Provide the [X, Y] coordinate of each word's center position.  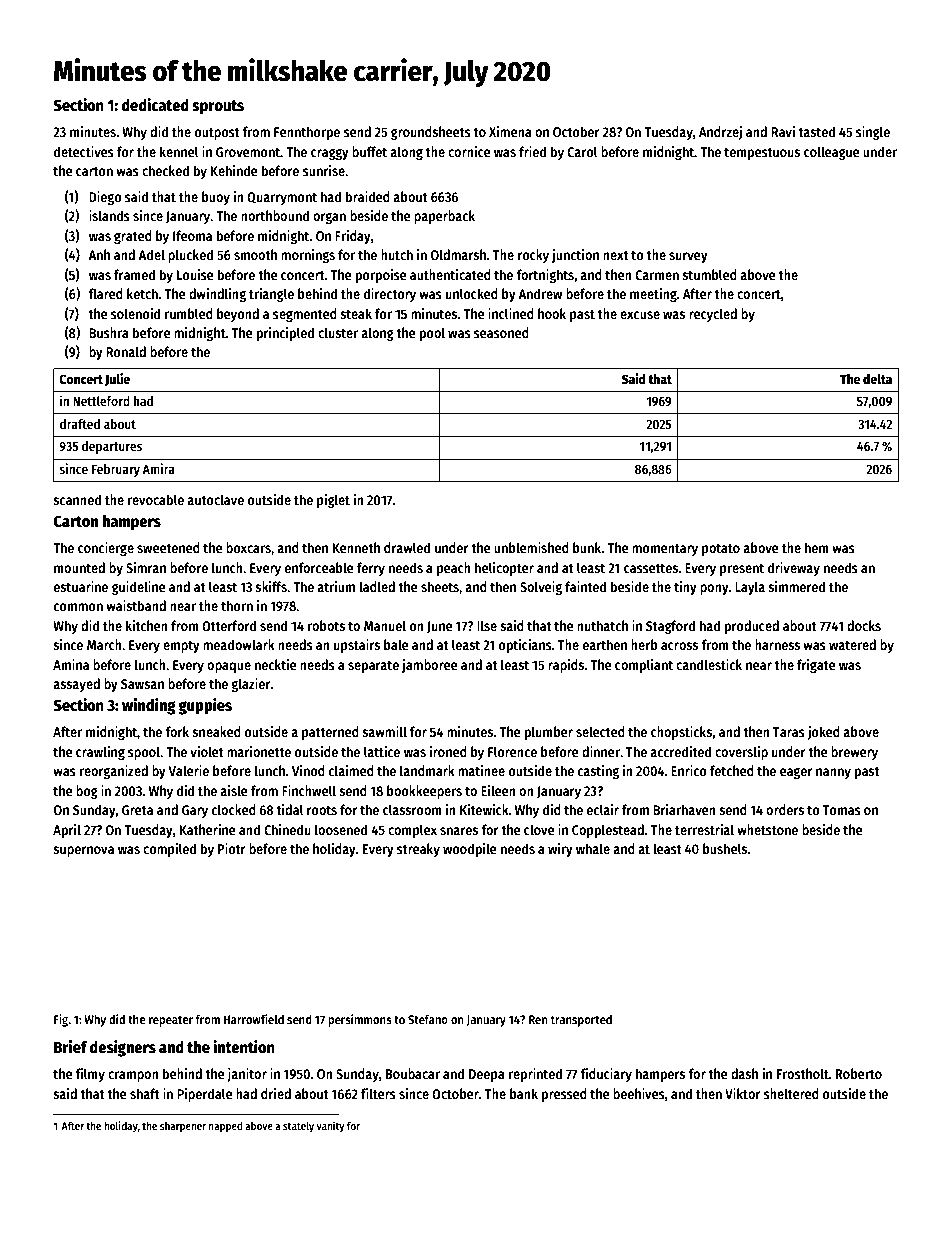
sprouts [218, 107]
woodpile [470, 850]
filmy [90, 1075]
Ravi [783, 131]
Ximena [510, 131]
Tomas [842, 810]
